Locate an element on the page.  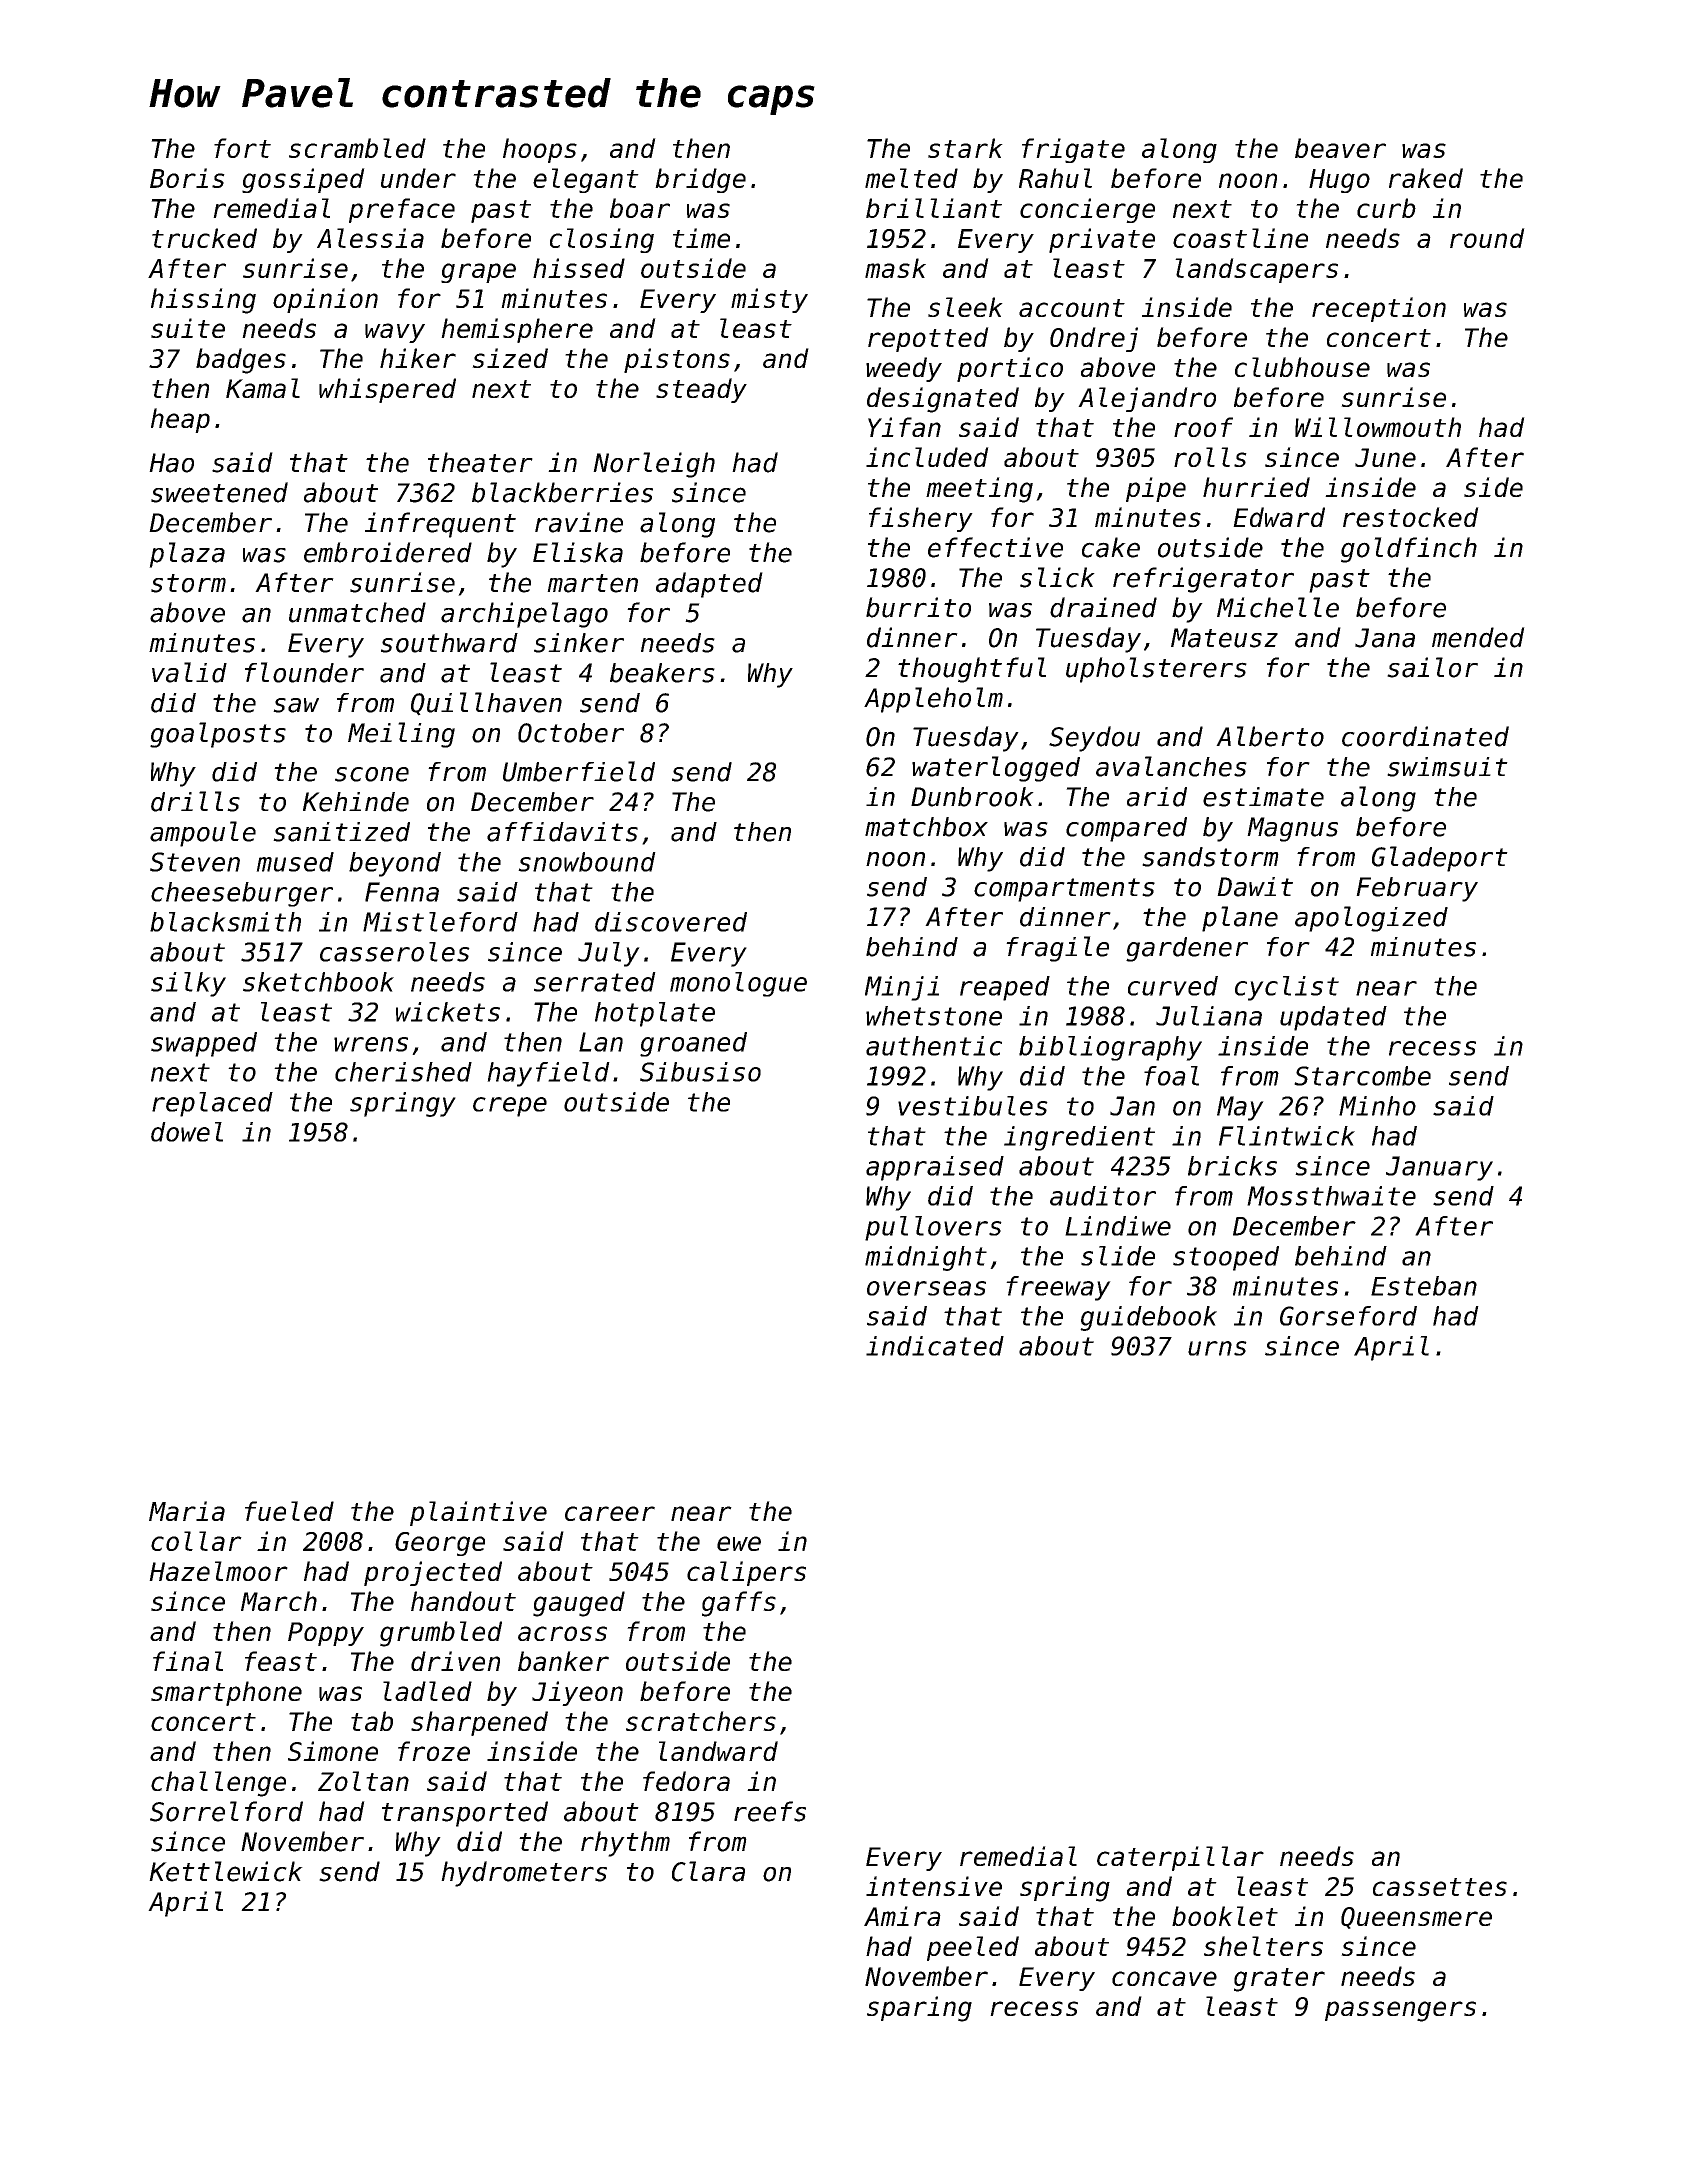
fort is located at coordinates (242, 148).
